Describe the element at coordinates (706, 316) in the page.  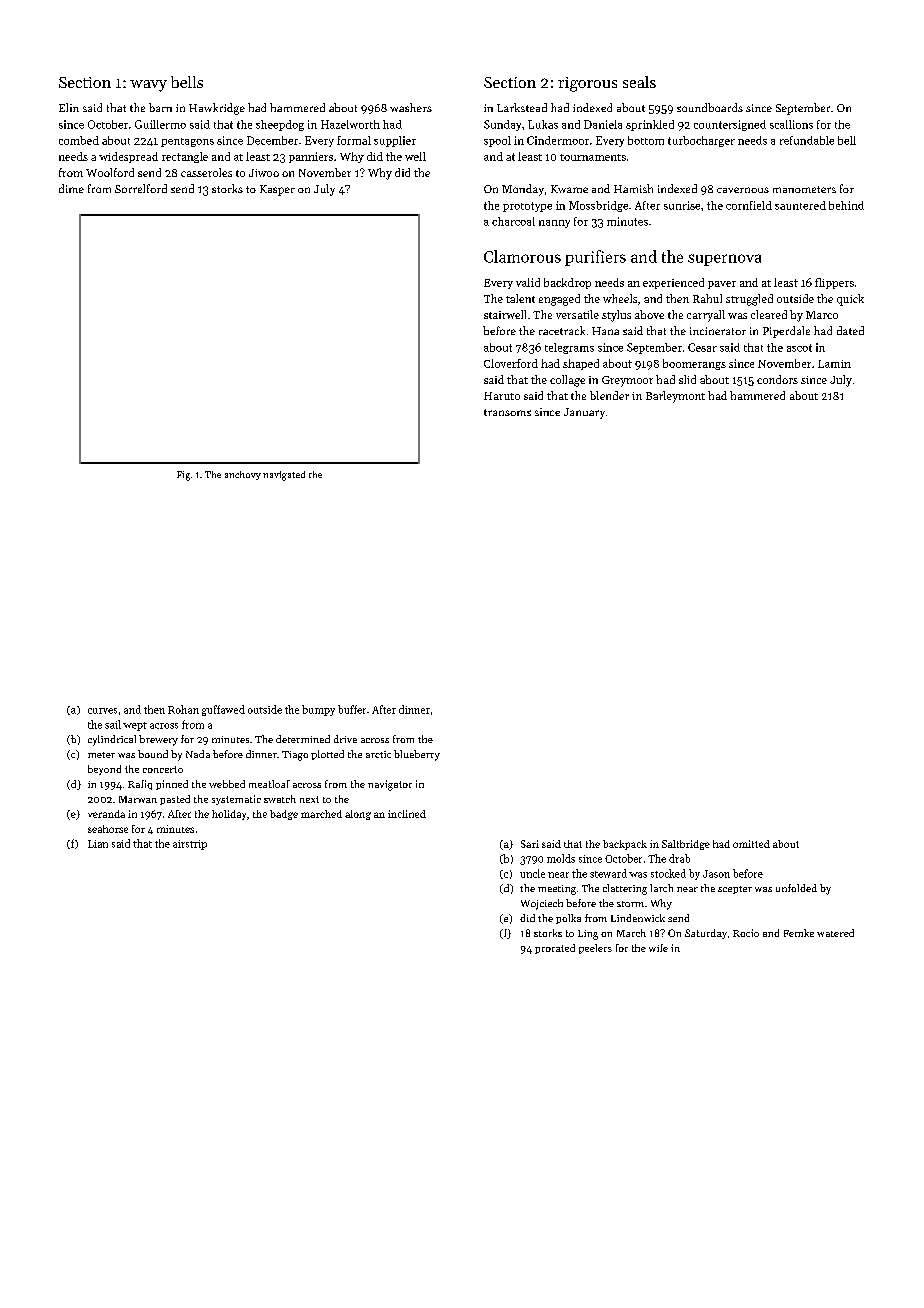
I see `carryall` at that location.
